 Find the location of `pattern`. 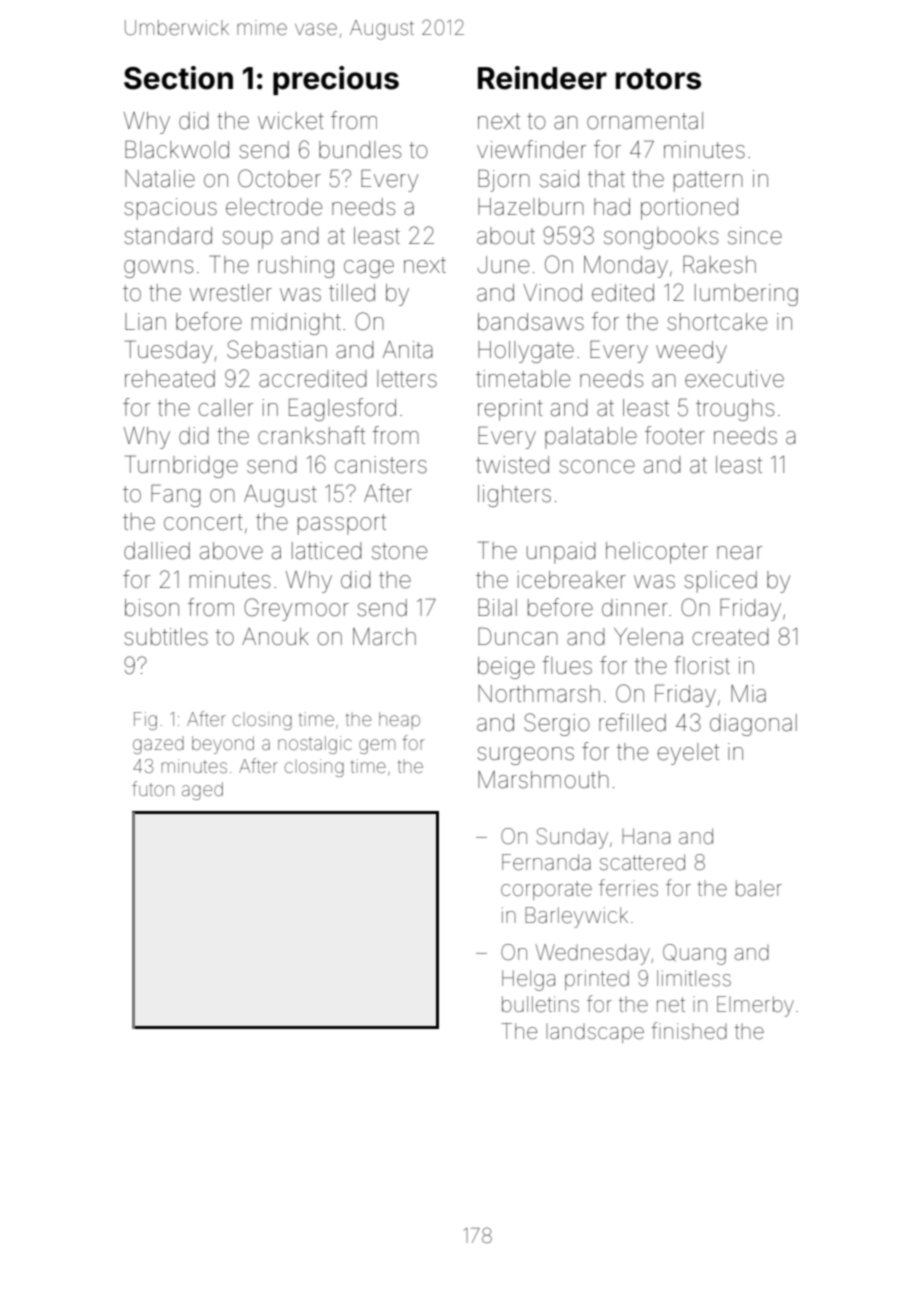

pattern is located at coordinates (708, 181).
